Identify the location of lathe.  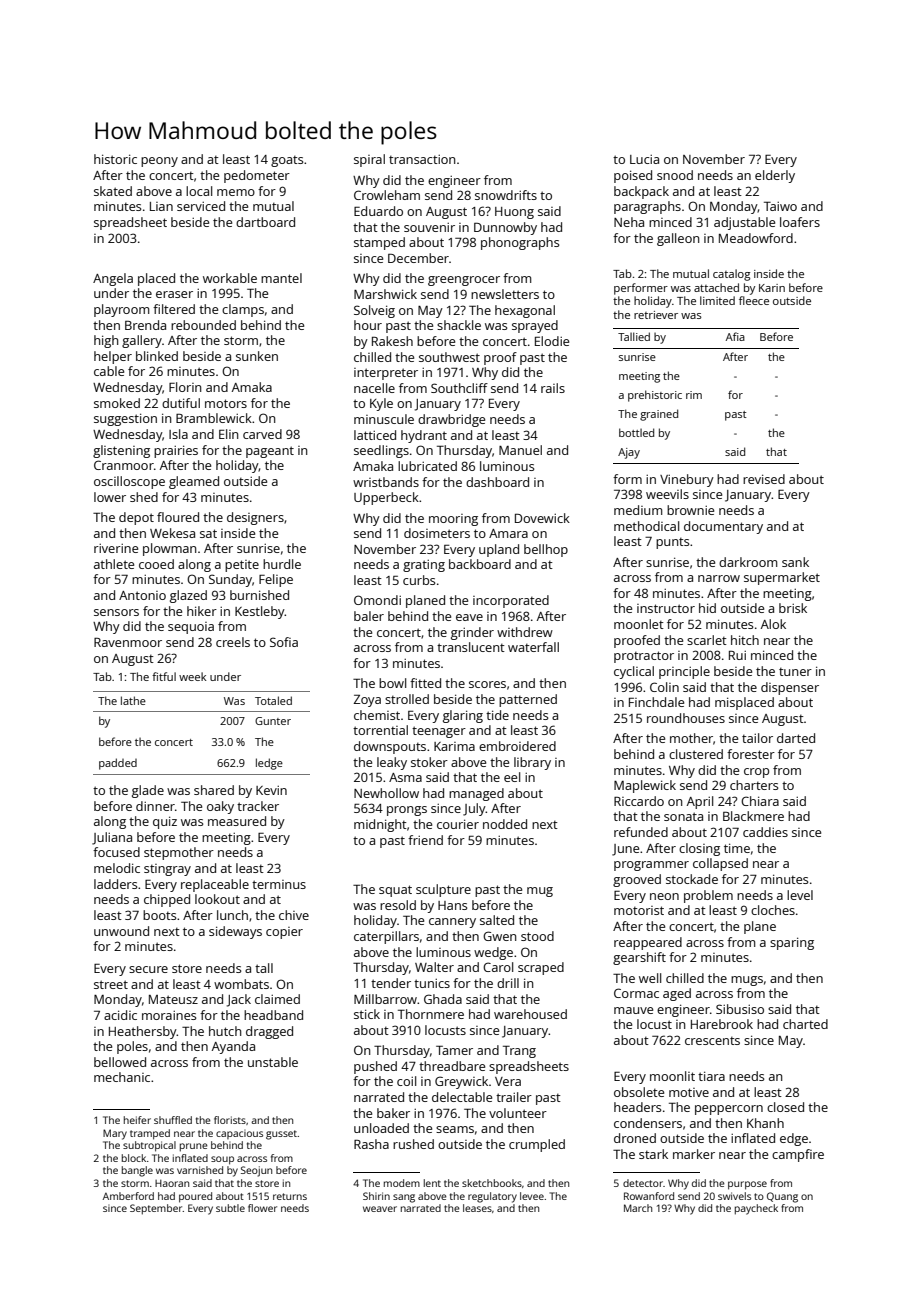
(133, 700).
